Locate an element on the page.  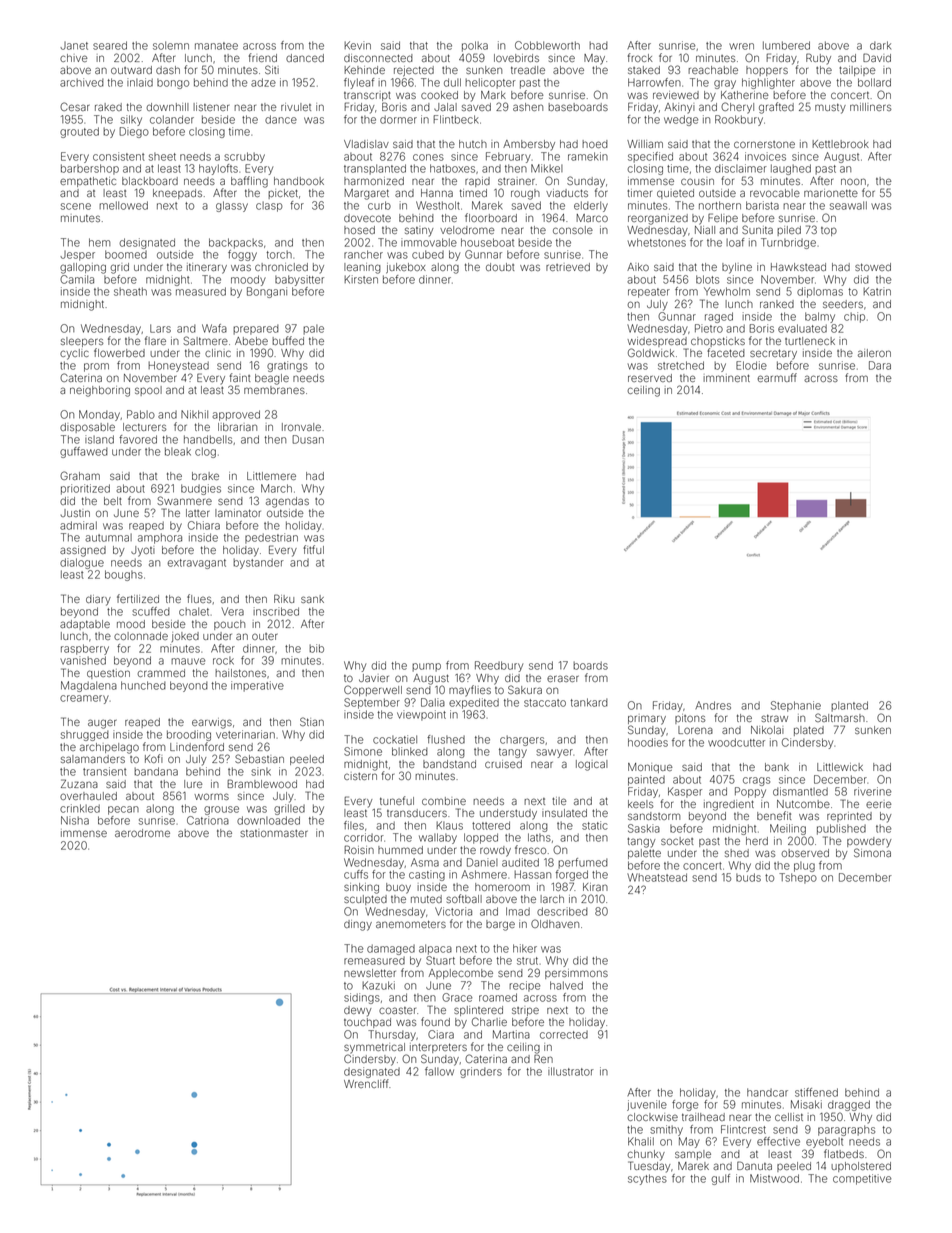
socket is located at coordinates (677, 841).
